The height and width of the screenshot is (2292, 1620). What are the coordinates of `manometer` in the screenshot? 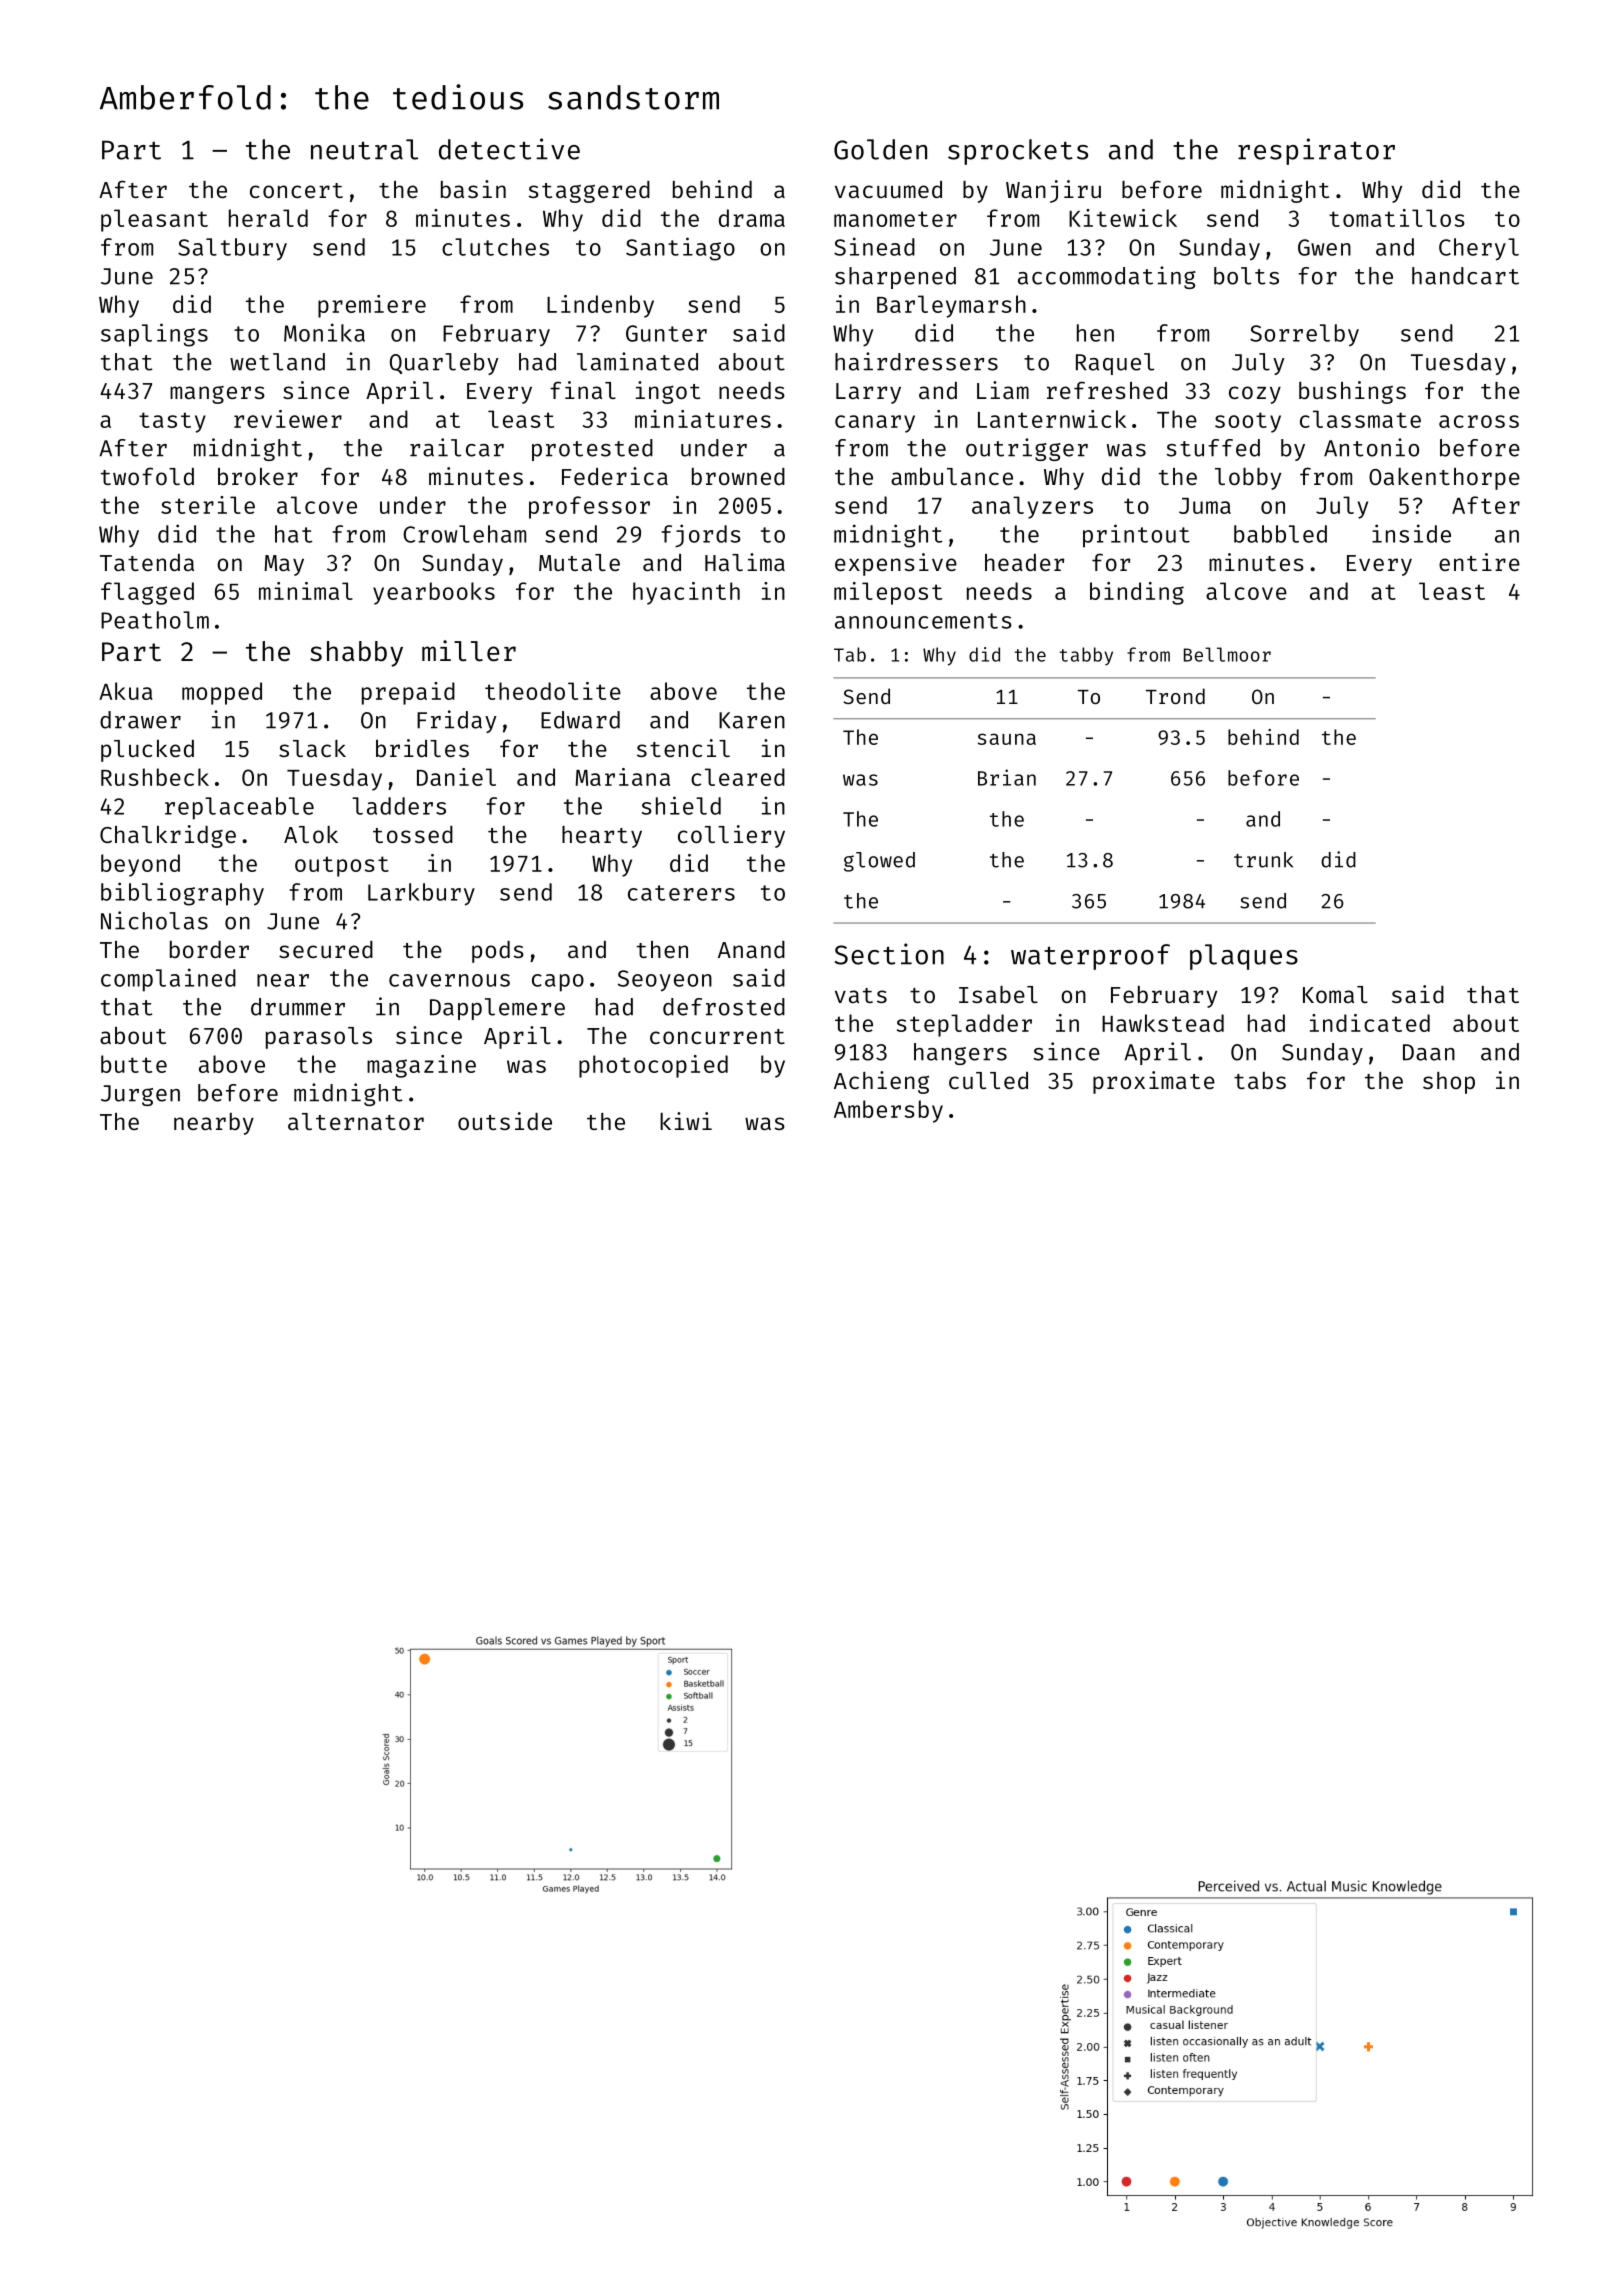 It's located at (895, 219).
